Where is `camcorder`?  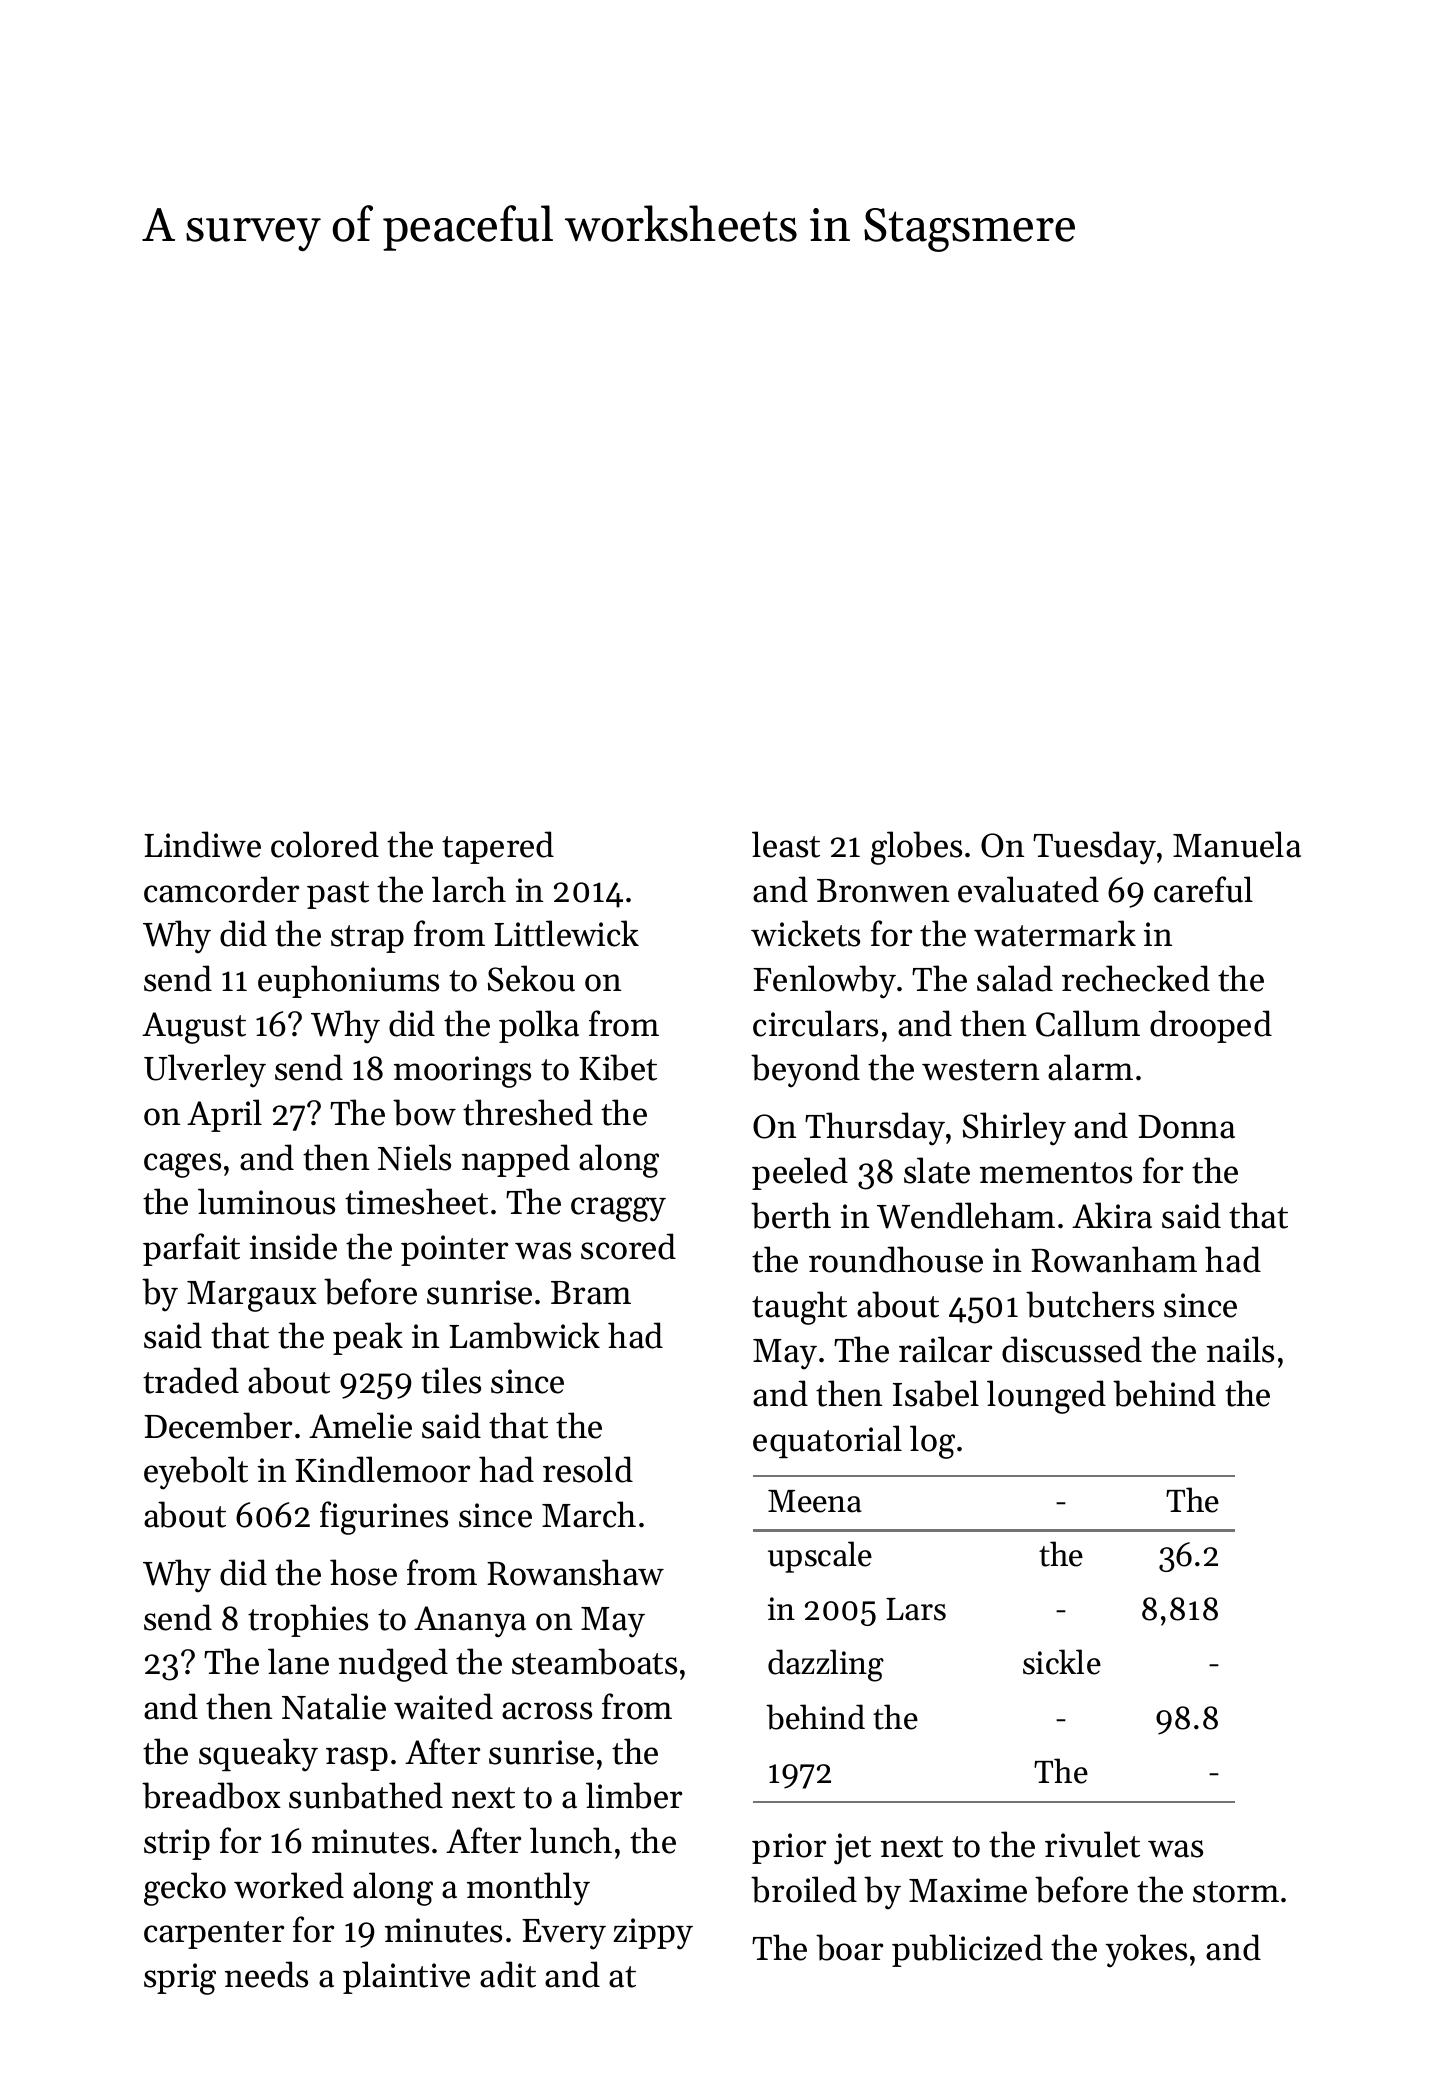 camcorder is located at coordinates (221, 889).
